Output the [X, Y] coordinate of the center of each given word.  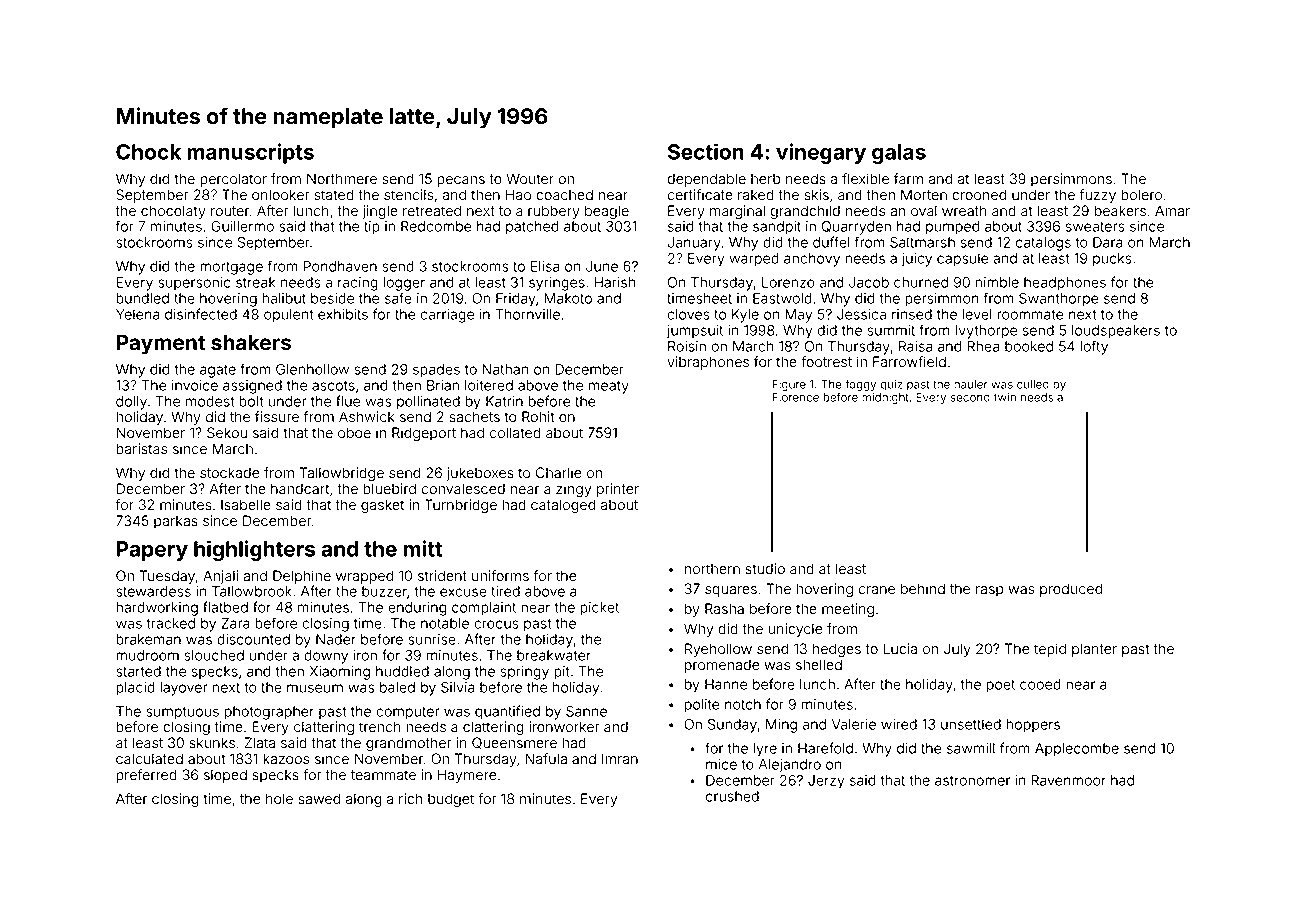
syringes [557, 284]
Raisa [915, 346]
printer [618, 490]
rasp [990, 591]
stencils [409, 195]
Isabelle [246, 505]
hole [279, 799]
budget [451, 800]
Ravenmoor [1068, 780]
